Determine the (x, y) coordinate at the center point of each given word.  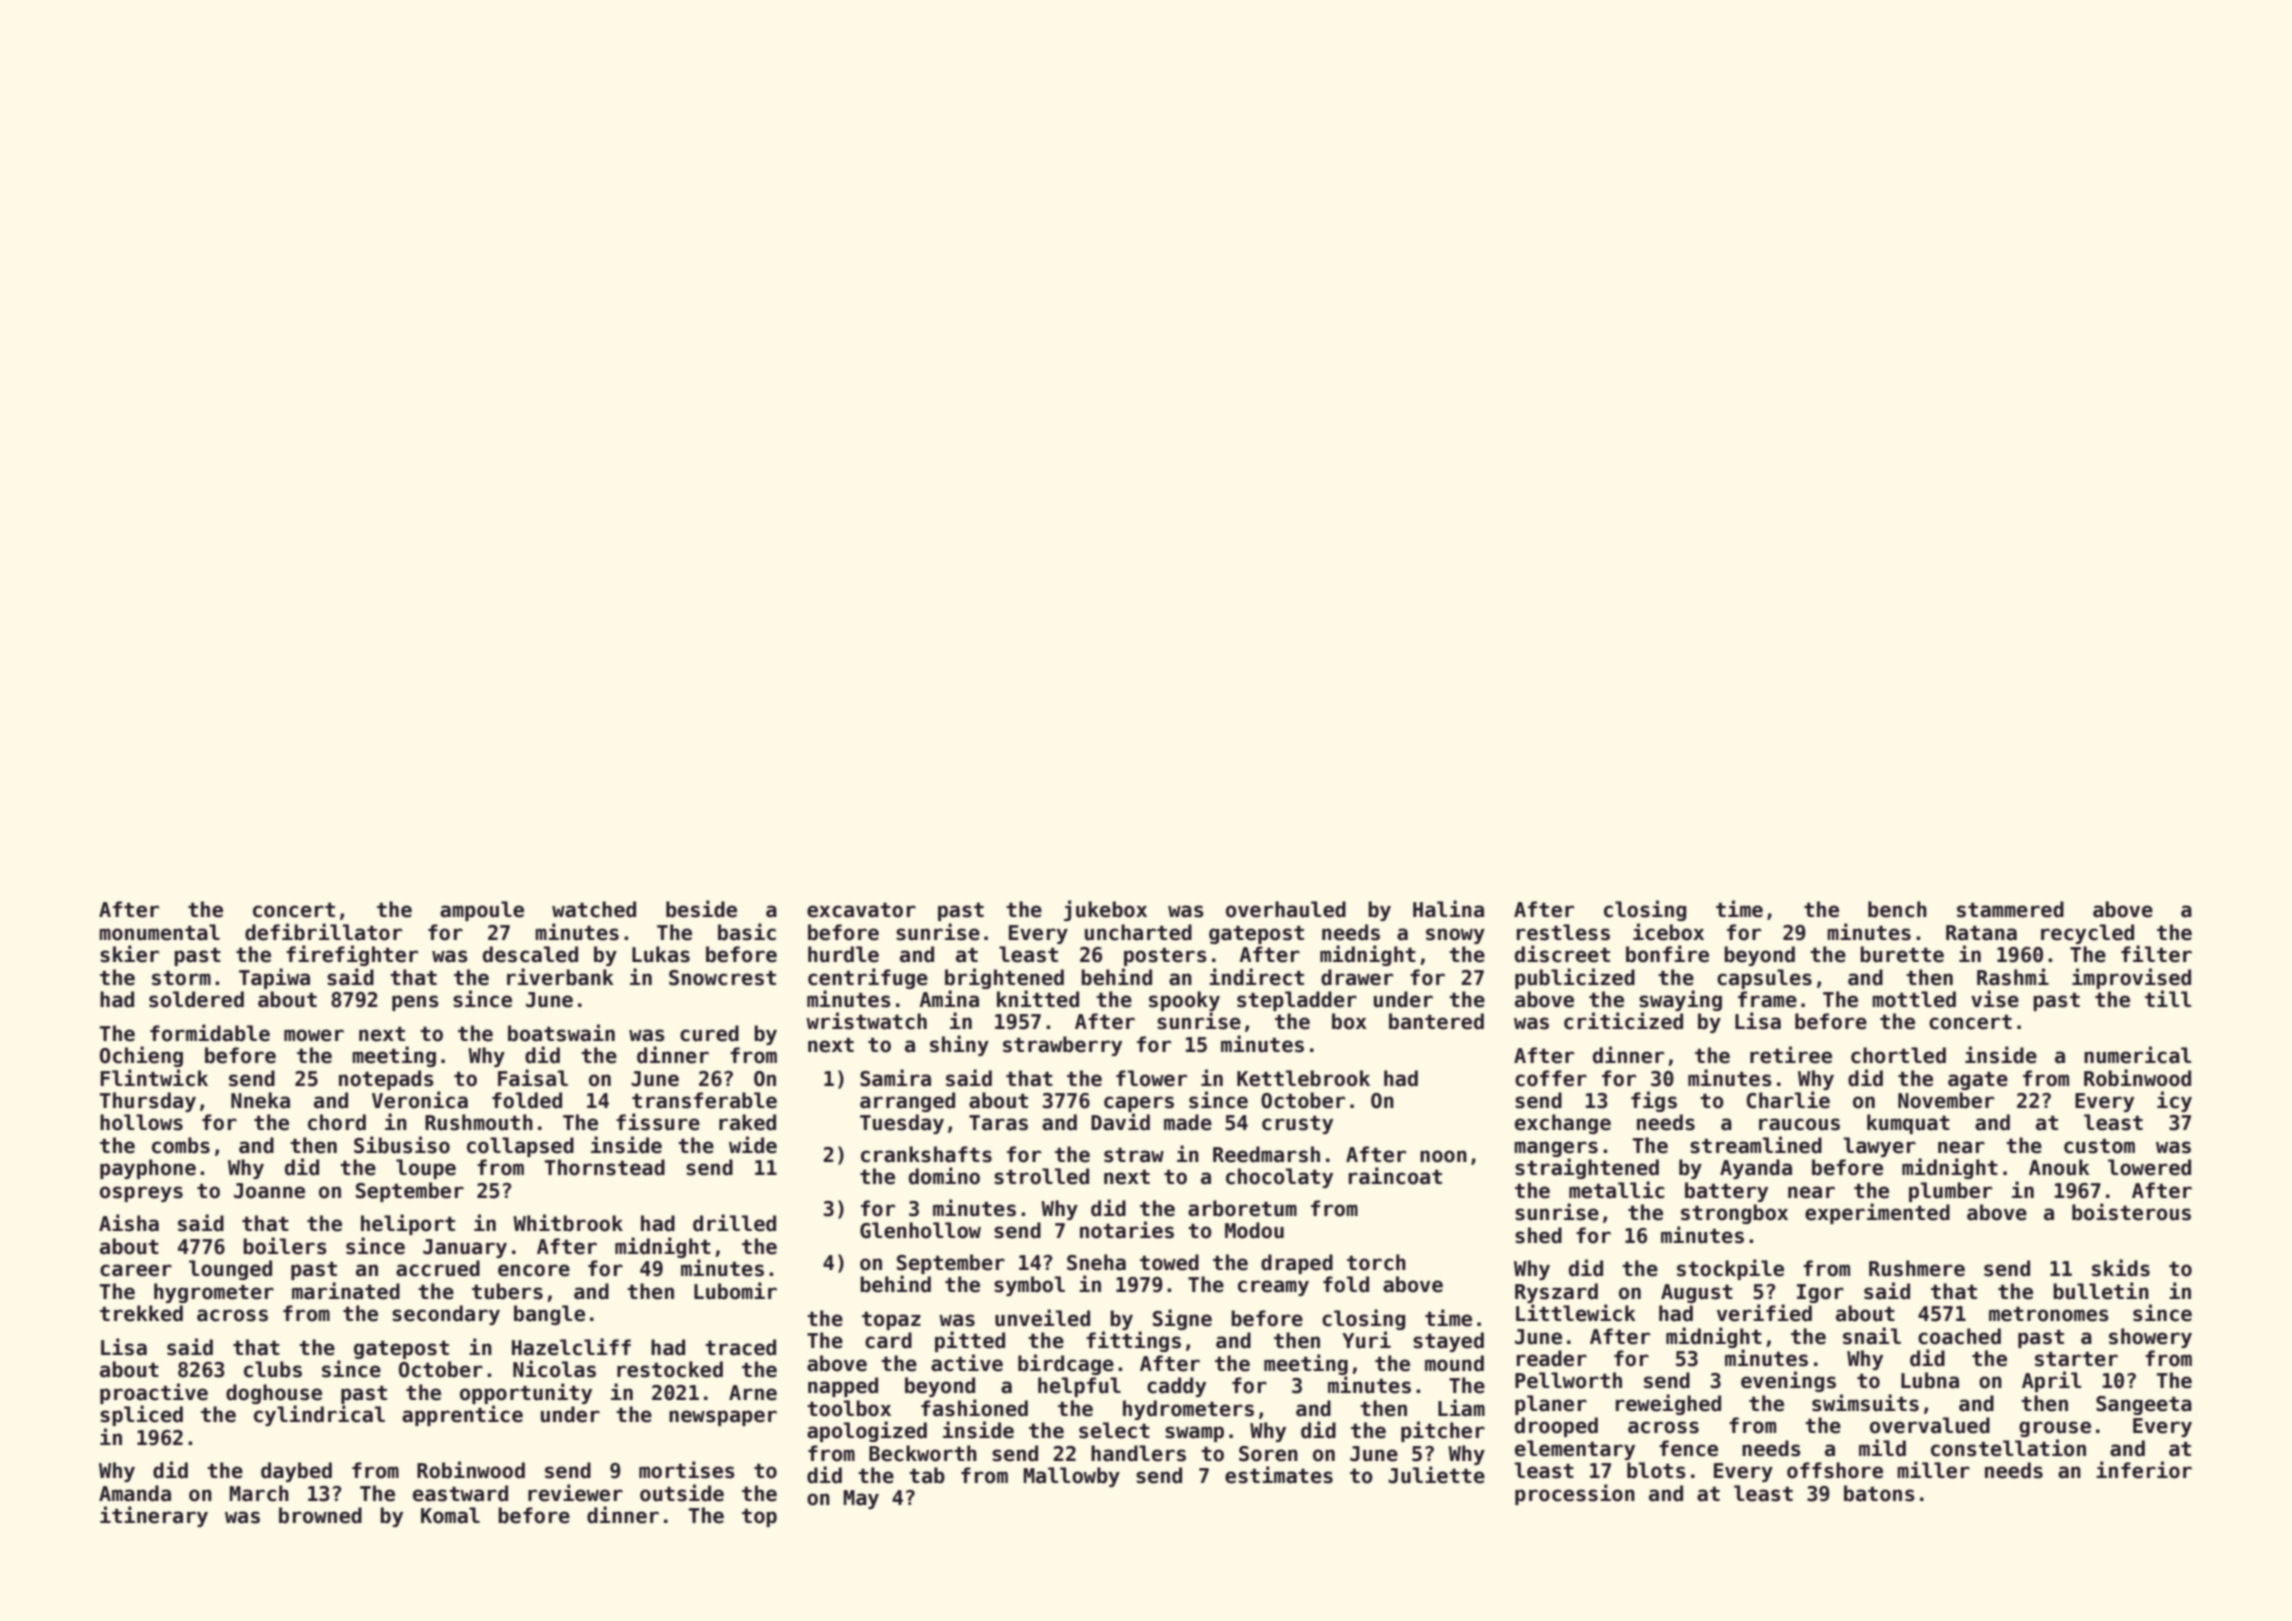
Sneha (1096, 1262)
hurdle (843, 954)
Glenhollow (920, 1230)
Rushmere (1917, 1268)
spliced (141, 1415)
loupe (426, 1169)
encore (534, 1270)
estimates (1279, 1475)
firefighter (352, 955)
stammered (2010, 909)
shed (1538, 1235)
